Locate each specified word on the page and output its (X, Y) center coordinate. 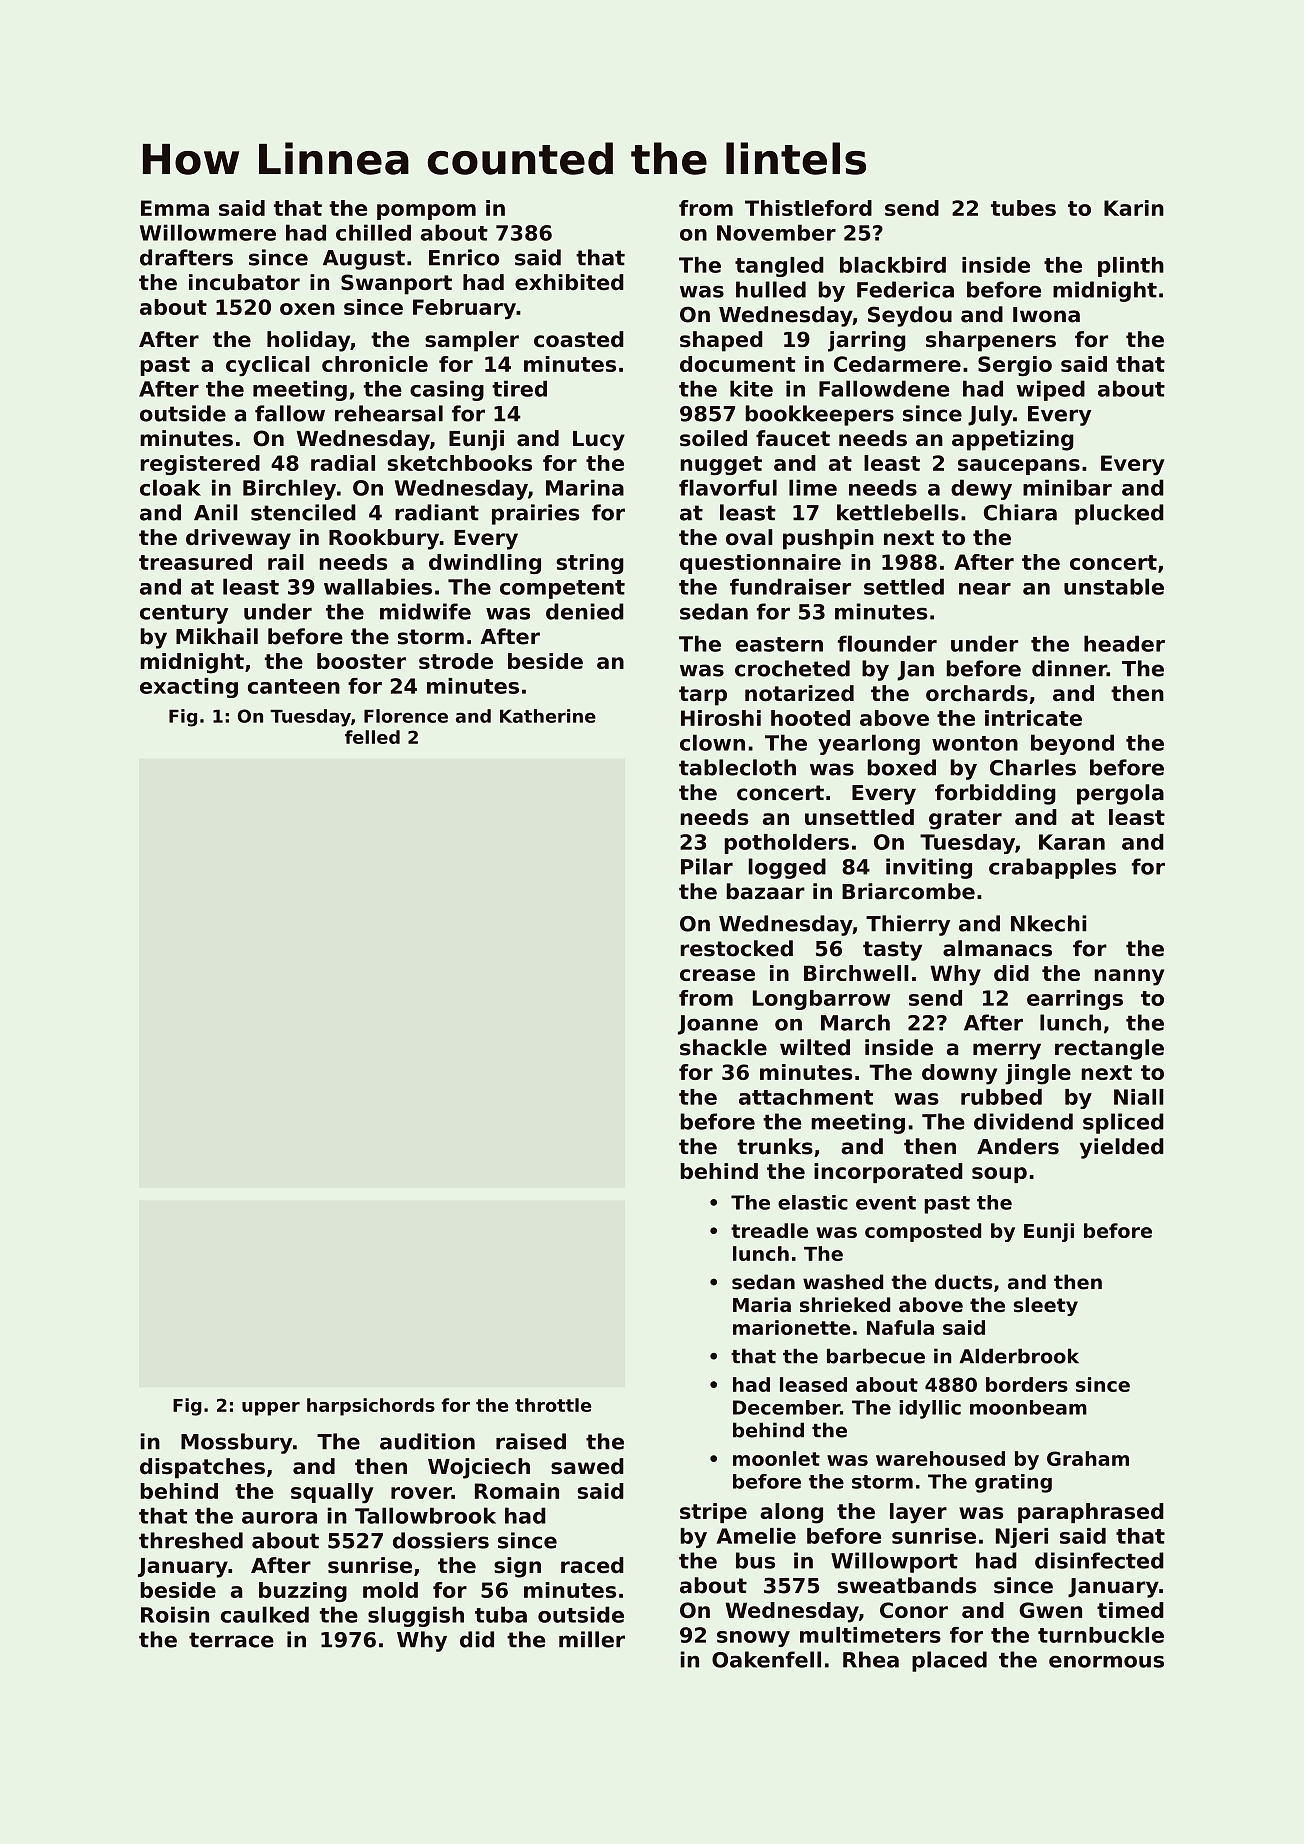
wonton (975, 743)
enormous (1106, 1661)
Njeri (1022, 1538)
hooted (810, 718)
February (464, 309)
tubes (1023, 208)
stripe (713, 1513)
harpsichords (371, 1407)
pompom (426, 212)
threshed (191, 1540)
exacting (189, 688)
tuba (501, 1614)
